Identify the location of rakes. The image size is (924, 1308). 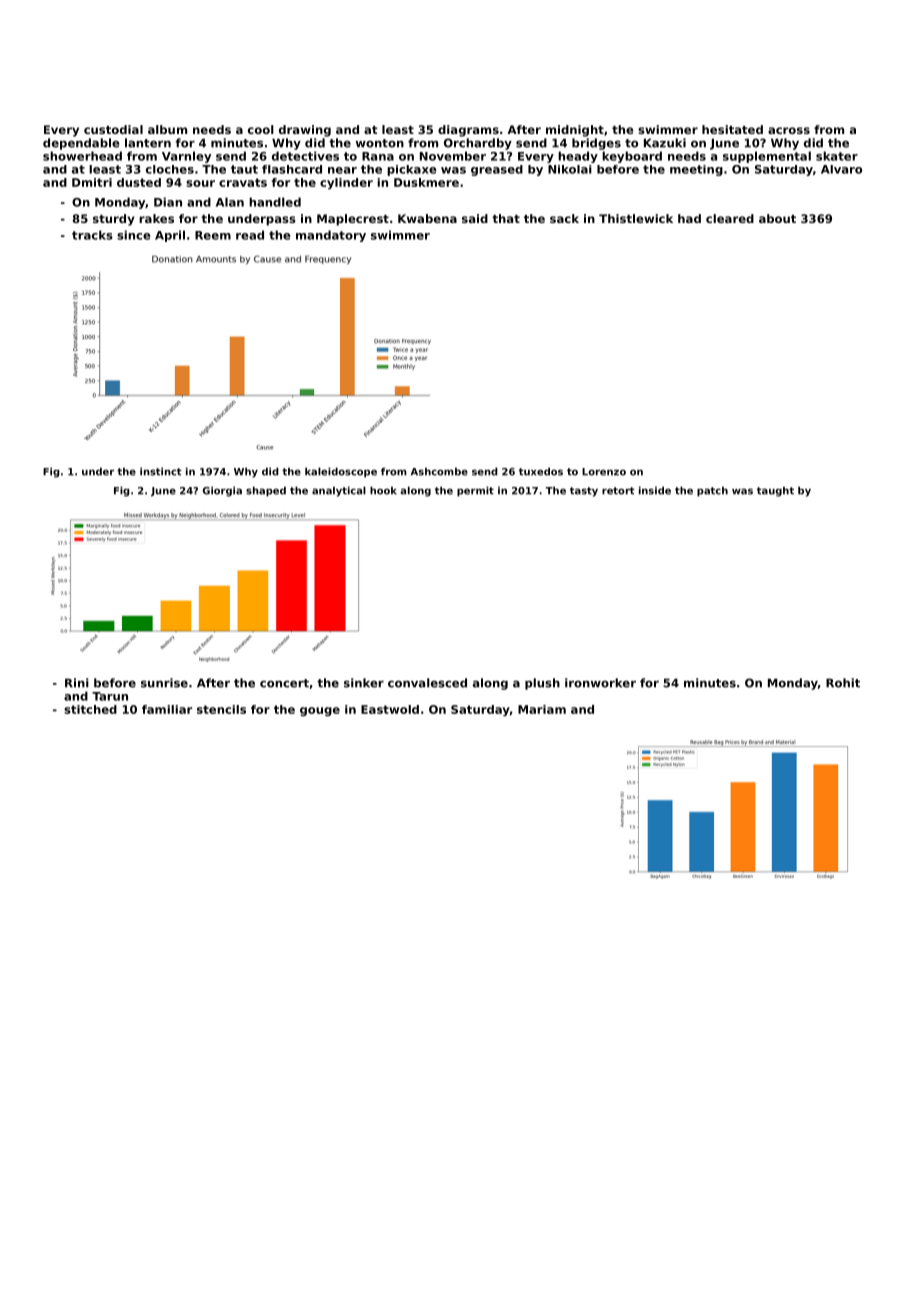
(156, 218).
